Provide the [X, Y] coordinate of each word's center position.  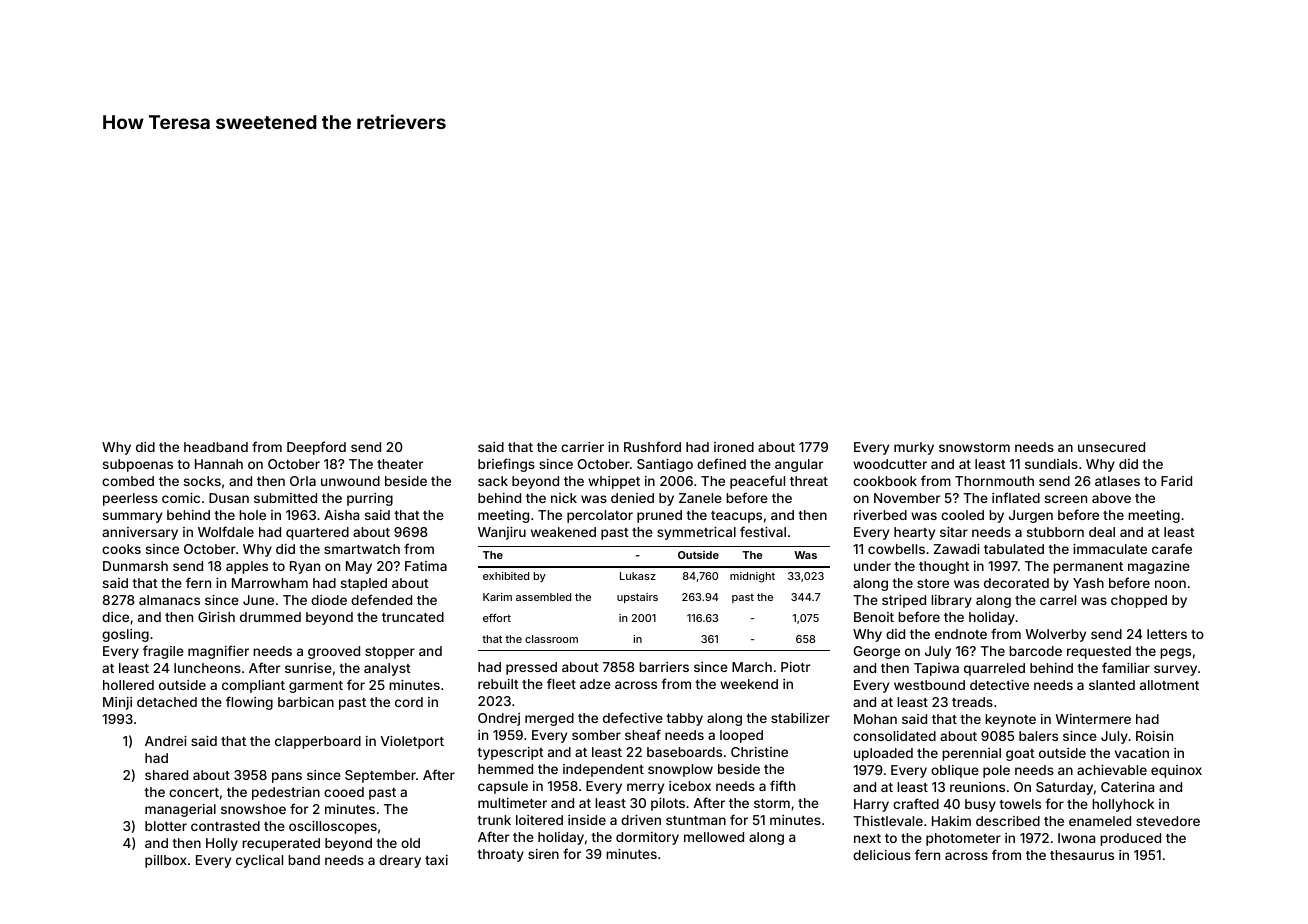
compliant [253, 686]
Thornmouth [994, 481]
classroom [551, 639]
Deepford [316, 448]
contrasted [225, 826]
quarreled [994, 669]
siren [543, 854]
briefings [506, 465]
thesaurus [1082, 855]
